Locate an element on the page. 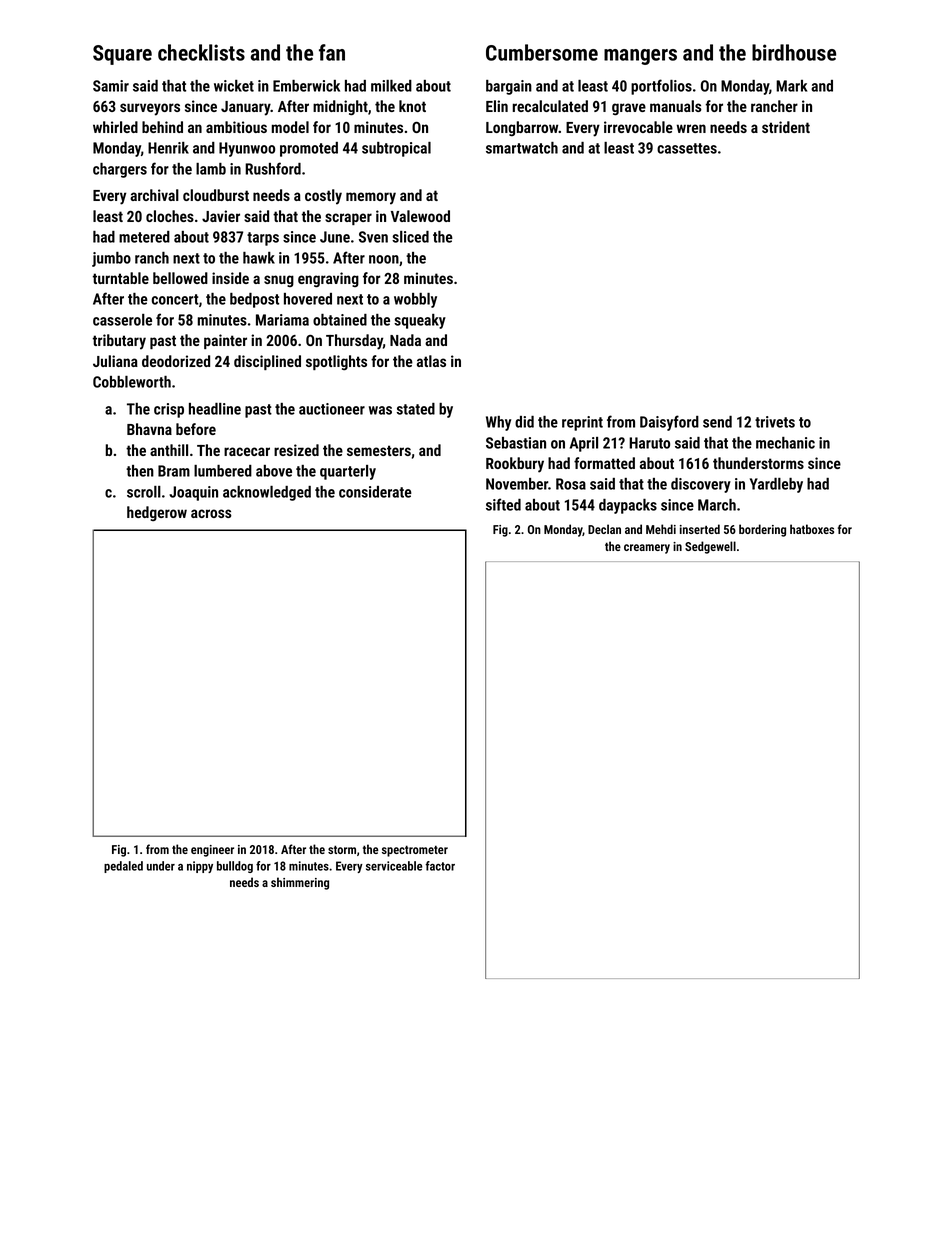  creamery is located at coordinates (647, 549).
